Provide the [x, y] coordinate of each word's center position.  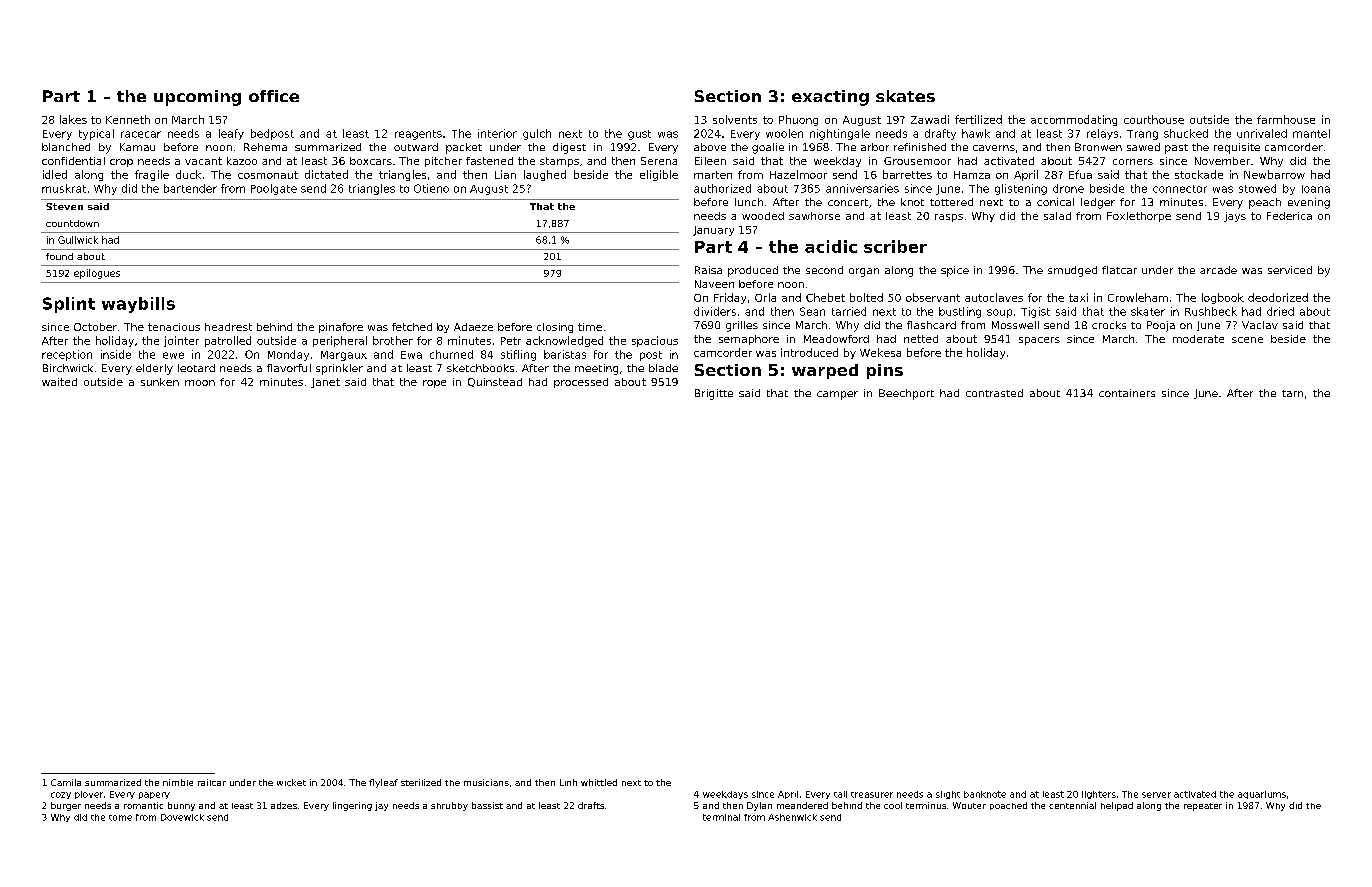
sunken [160, 382]
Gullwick [78, 240]
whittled [599, 782]
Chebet [825, 297]
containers [1127, 393]
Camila [66, 782]
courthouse [1154, 119]
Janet [325, 383]
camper [837, 395]
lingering [352, 806]
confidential [73, 161]
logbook [1223, 298]
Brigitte [714, 394]
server [1156, 795]
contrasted [994, 393]
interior [497, 133]
